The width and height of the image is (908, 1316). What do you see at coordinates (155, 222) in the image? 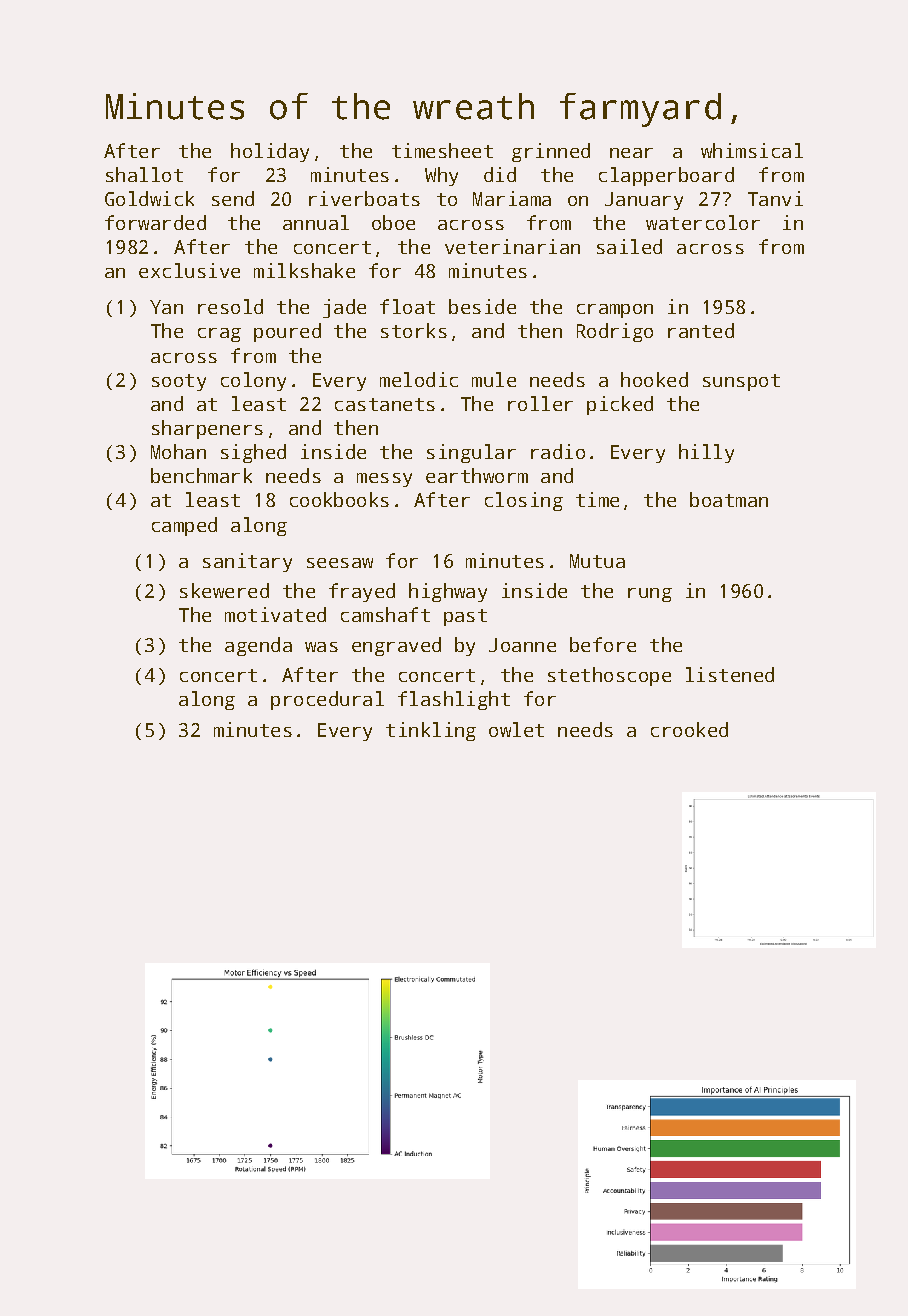
I see `forwarded` at bounding box center [155, 222].
